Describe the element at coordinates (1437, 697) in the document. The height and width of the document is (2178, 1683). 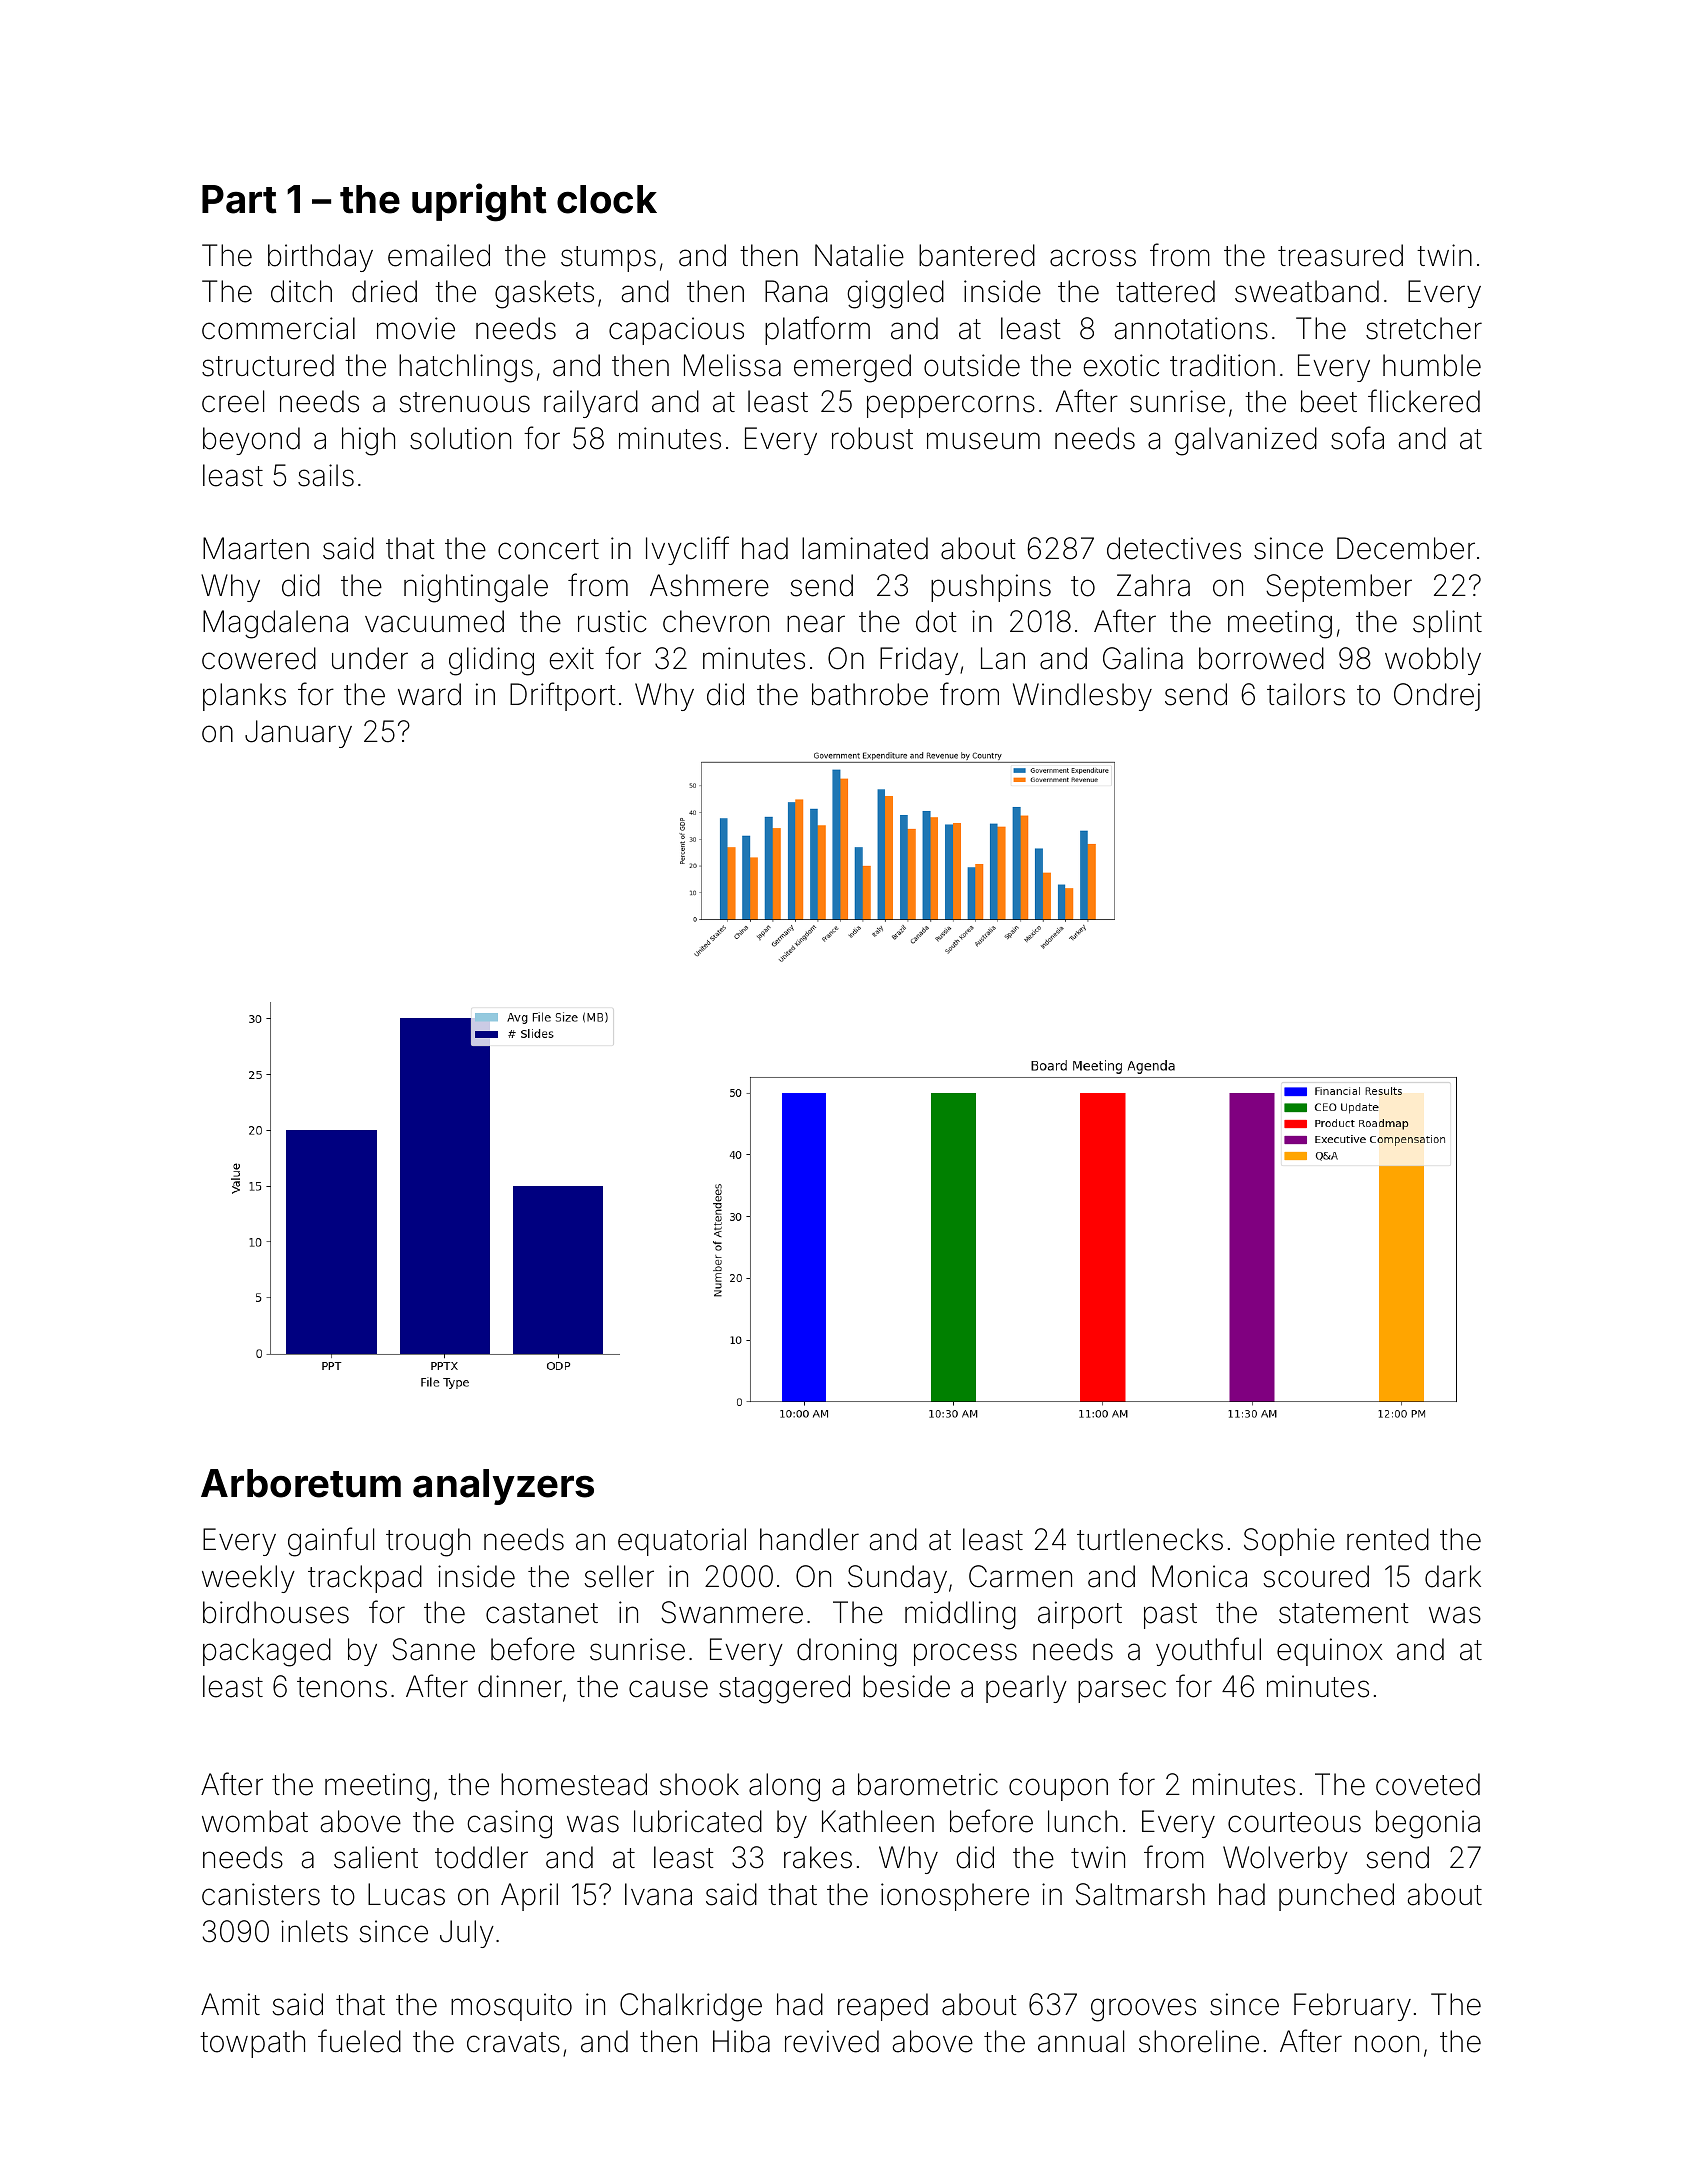
I see `Ondrej` at that location.
